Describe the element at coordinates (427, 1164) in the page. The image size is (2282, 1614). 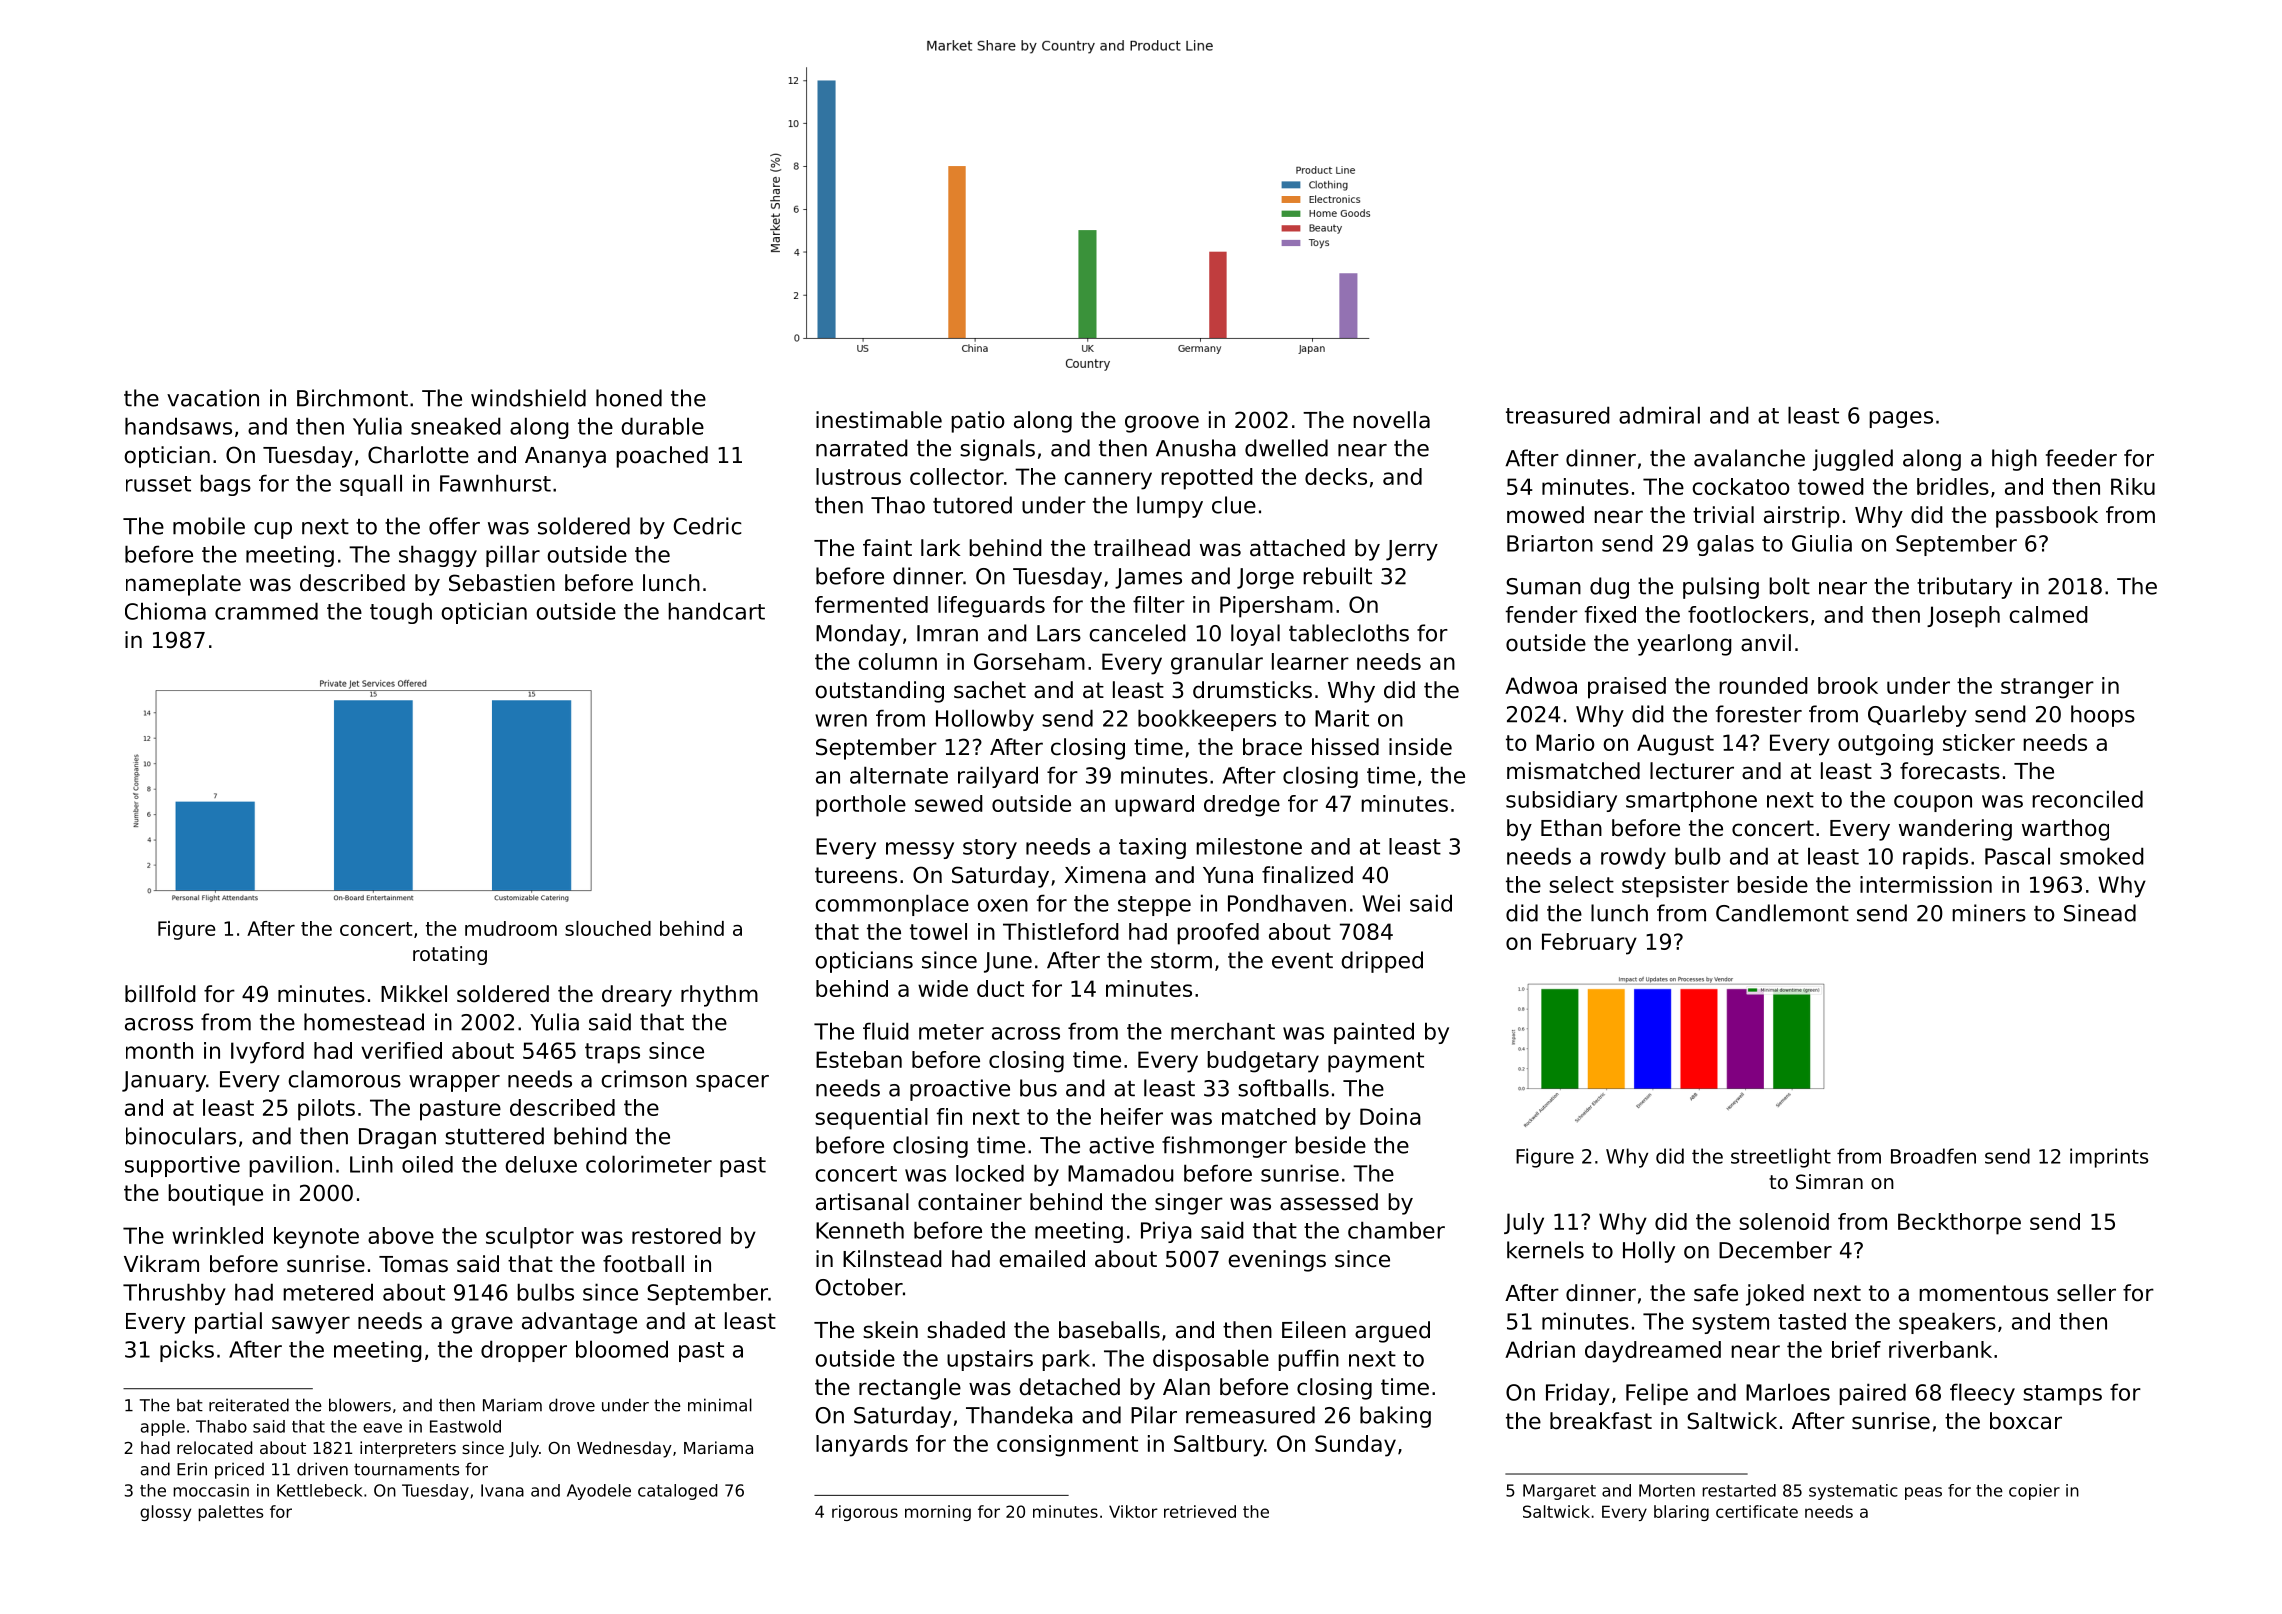
I see `oiled` at that location.
